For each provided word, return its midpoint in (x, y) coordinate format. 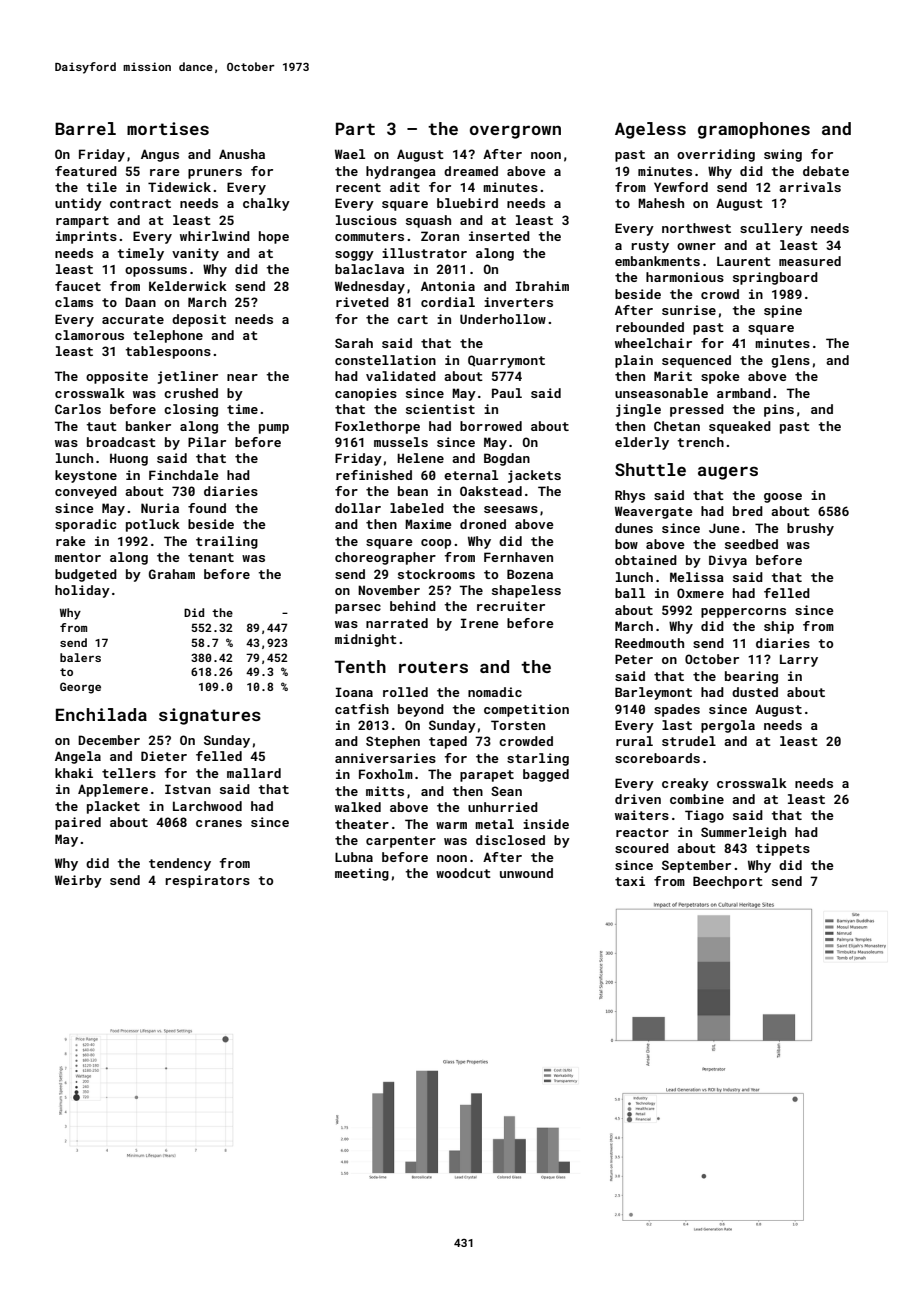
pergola (728, 726)
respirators (207, 881)
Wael (350, 154)
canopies (366, 394)
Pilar (207, 442)
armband (744, 393)
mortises (168, 128)
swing (783, 155)
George (80, 688)
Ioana (354, 692)
